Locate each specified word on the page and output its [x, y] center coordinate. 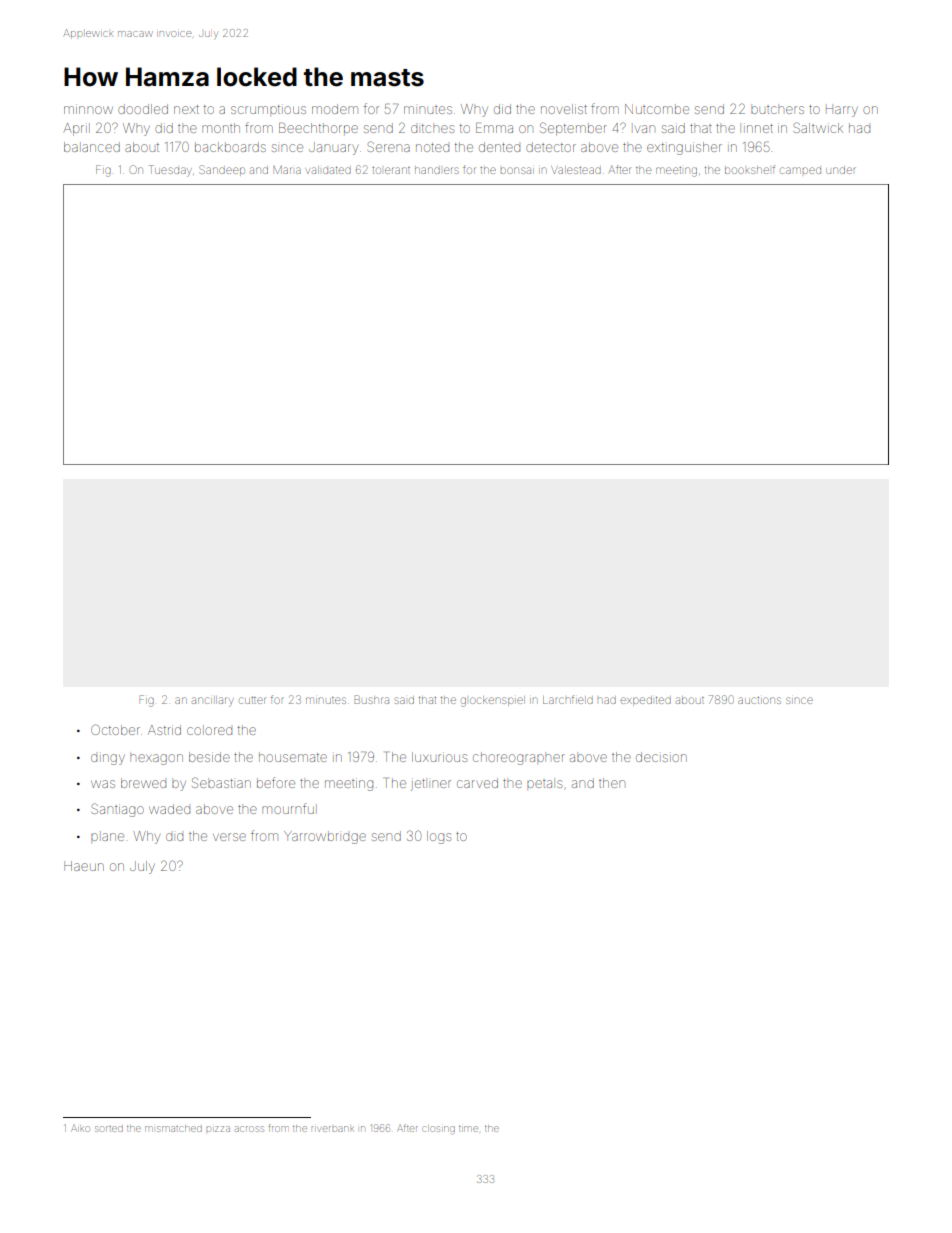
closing [438, 1130]
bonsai [517, 170]
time [468, 1129]
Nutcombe [657, 109]
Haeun [84, 866]
